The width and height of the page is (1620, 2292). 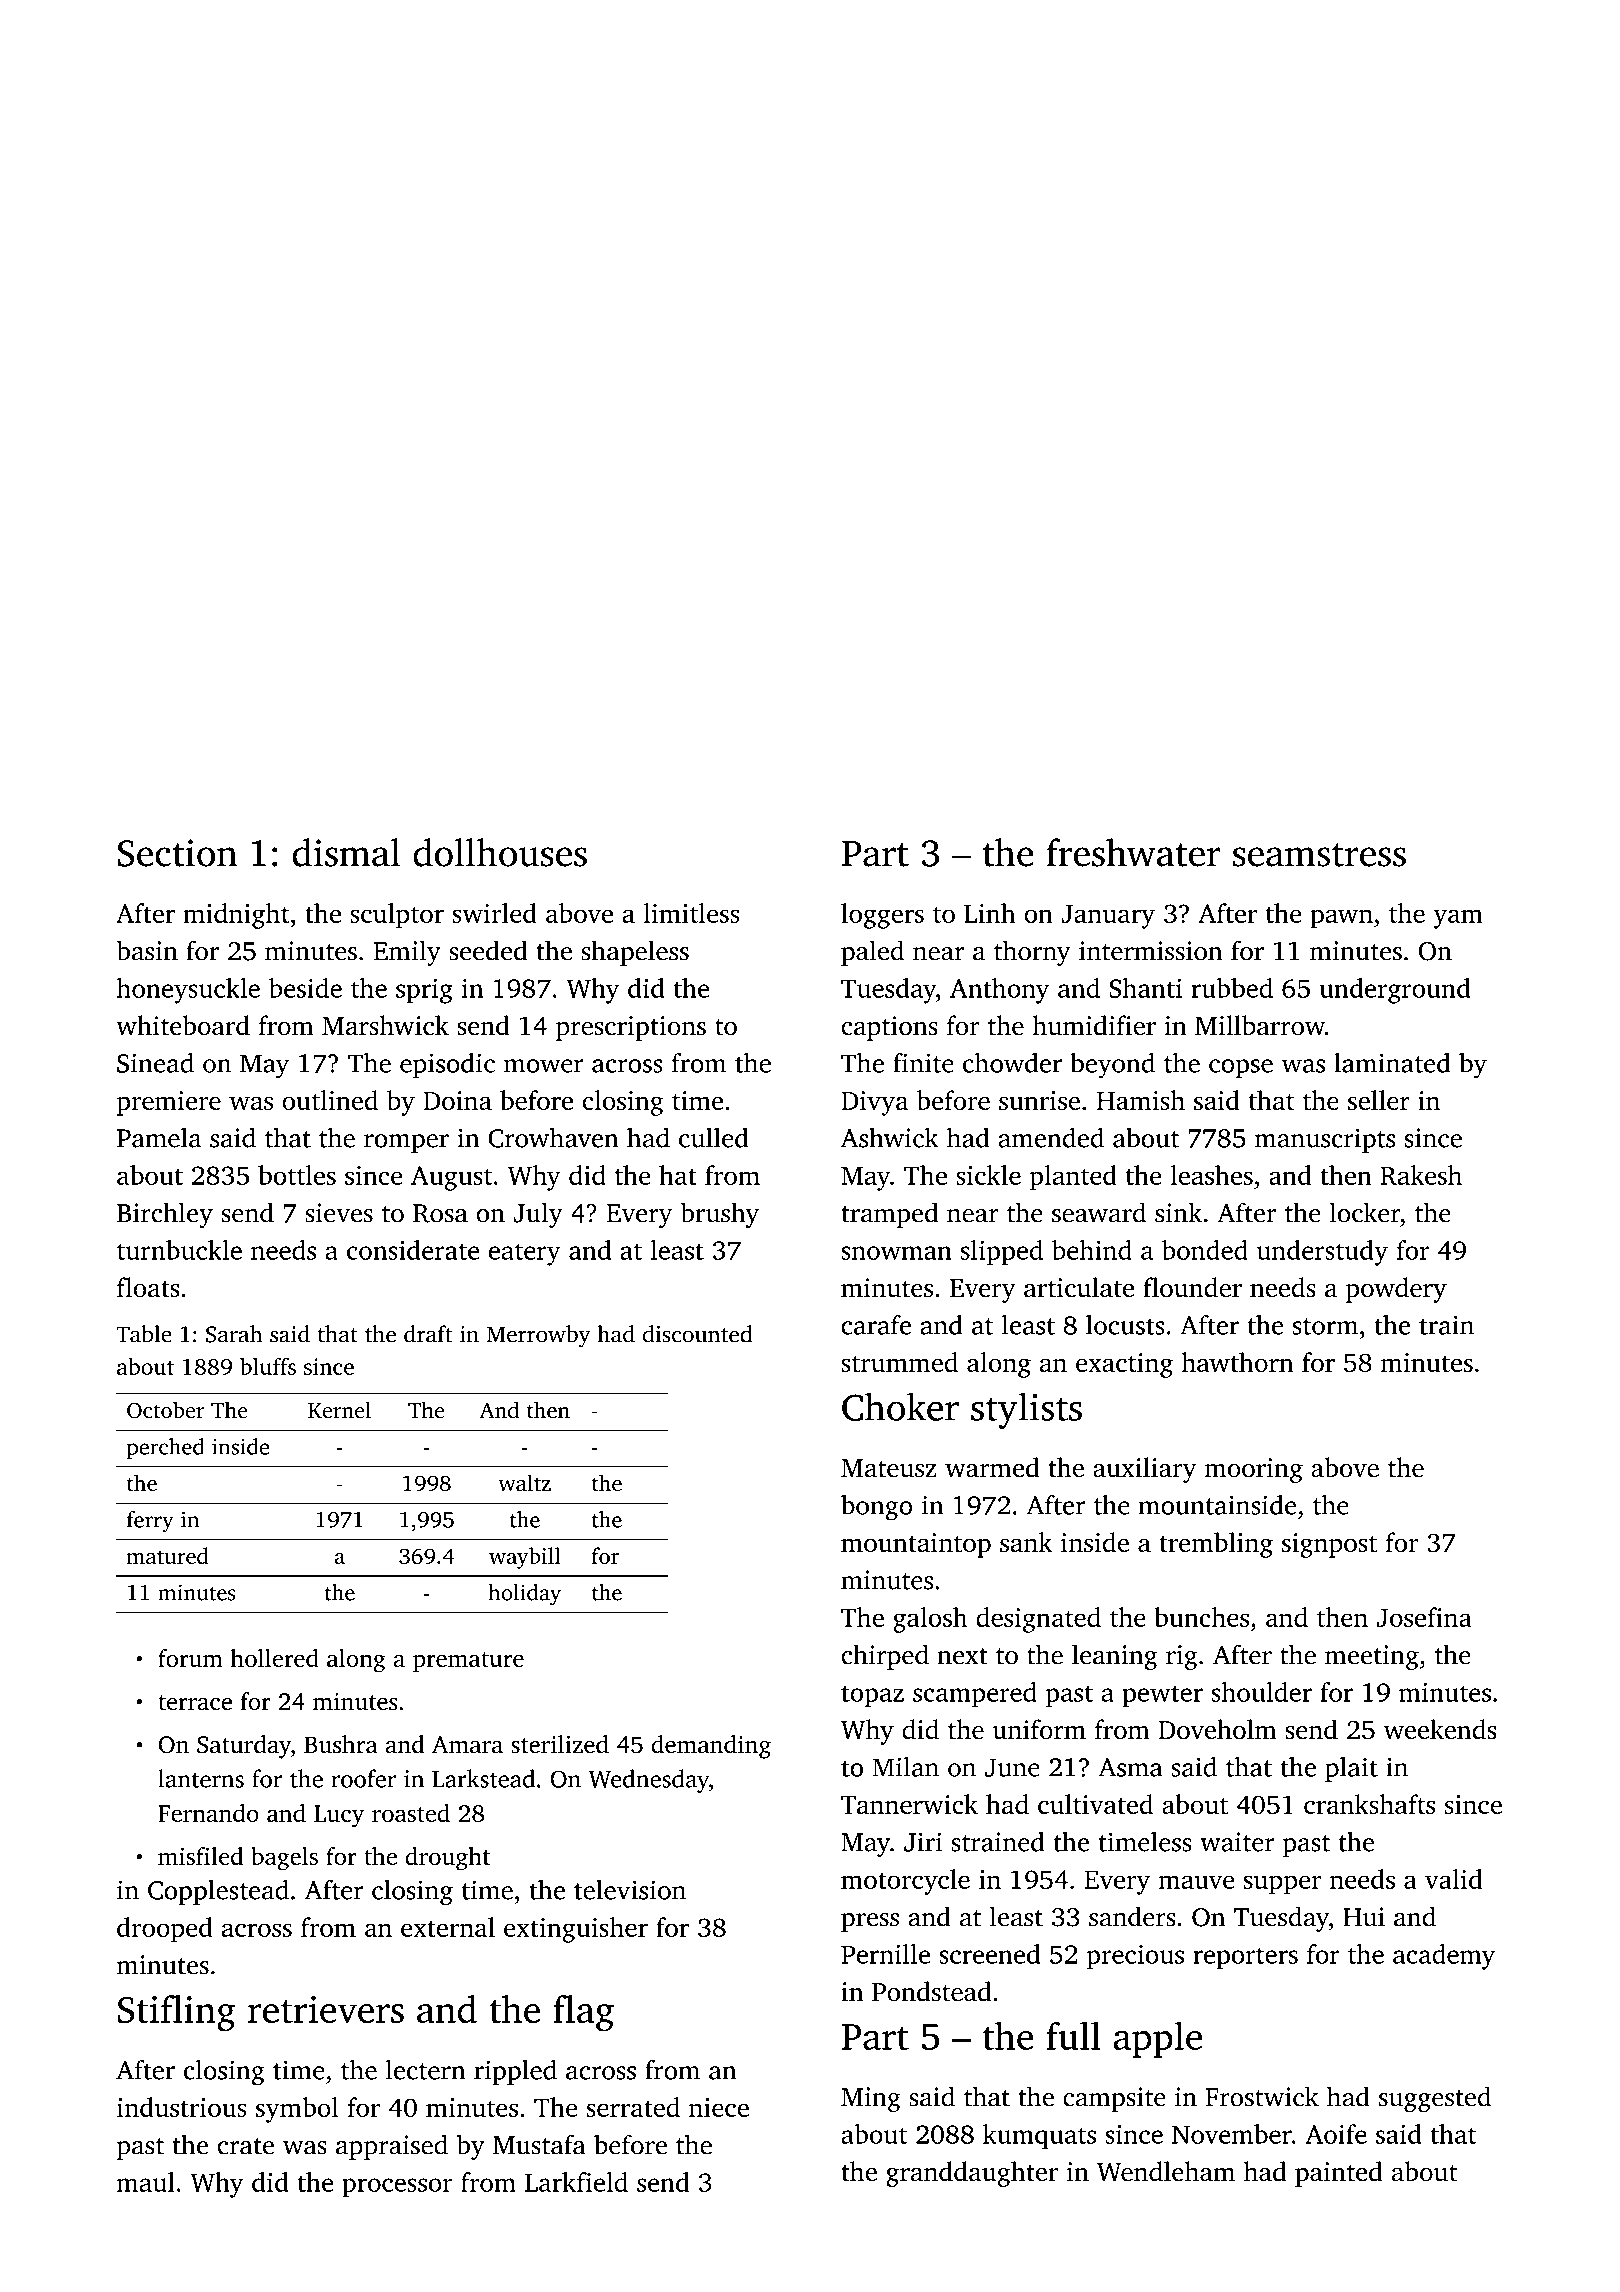 What do you see at coordinates (155, 1063) in the page?
I see `Sinead` at bounding box center [155, 1063].
